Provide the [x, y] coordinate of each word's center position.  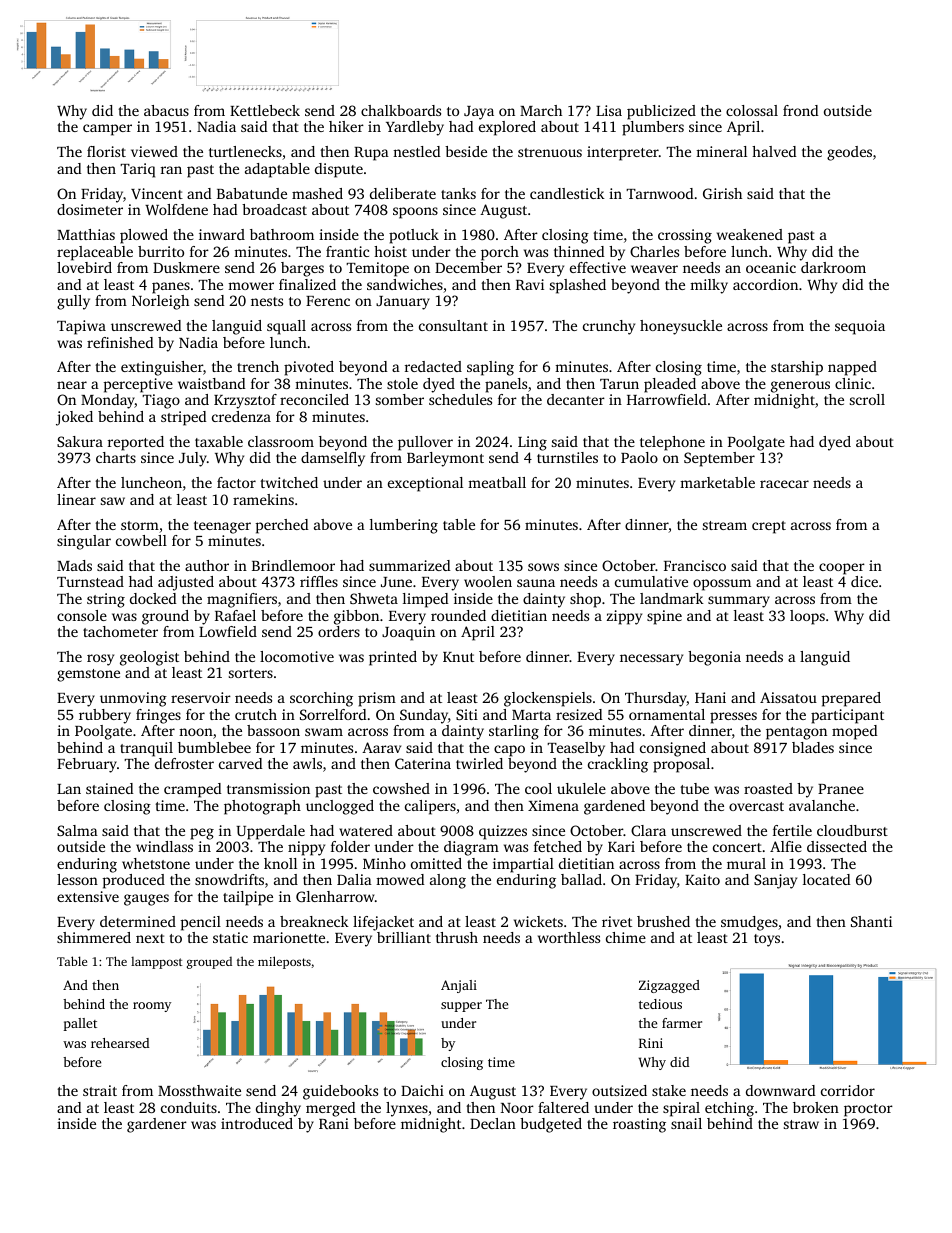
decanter [576, 399]
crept [769, 527]
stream [725, 525]
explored [507, 128]
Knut [458, 657]
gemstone [88, 675]
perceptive [138, 385]
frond [801, 110]
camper [107, 130]
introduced [257, 1123]
